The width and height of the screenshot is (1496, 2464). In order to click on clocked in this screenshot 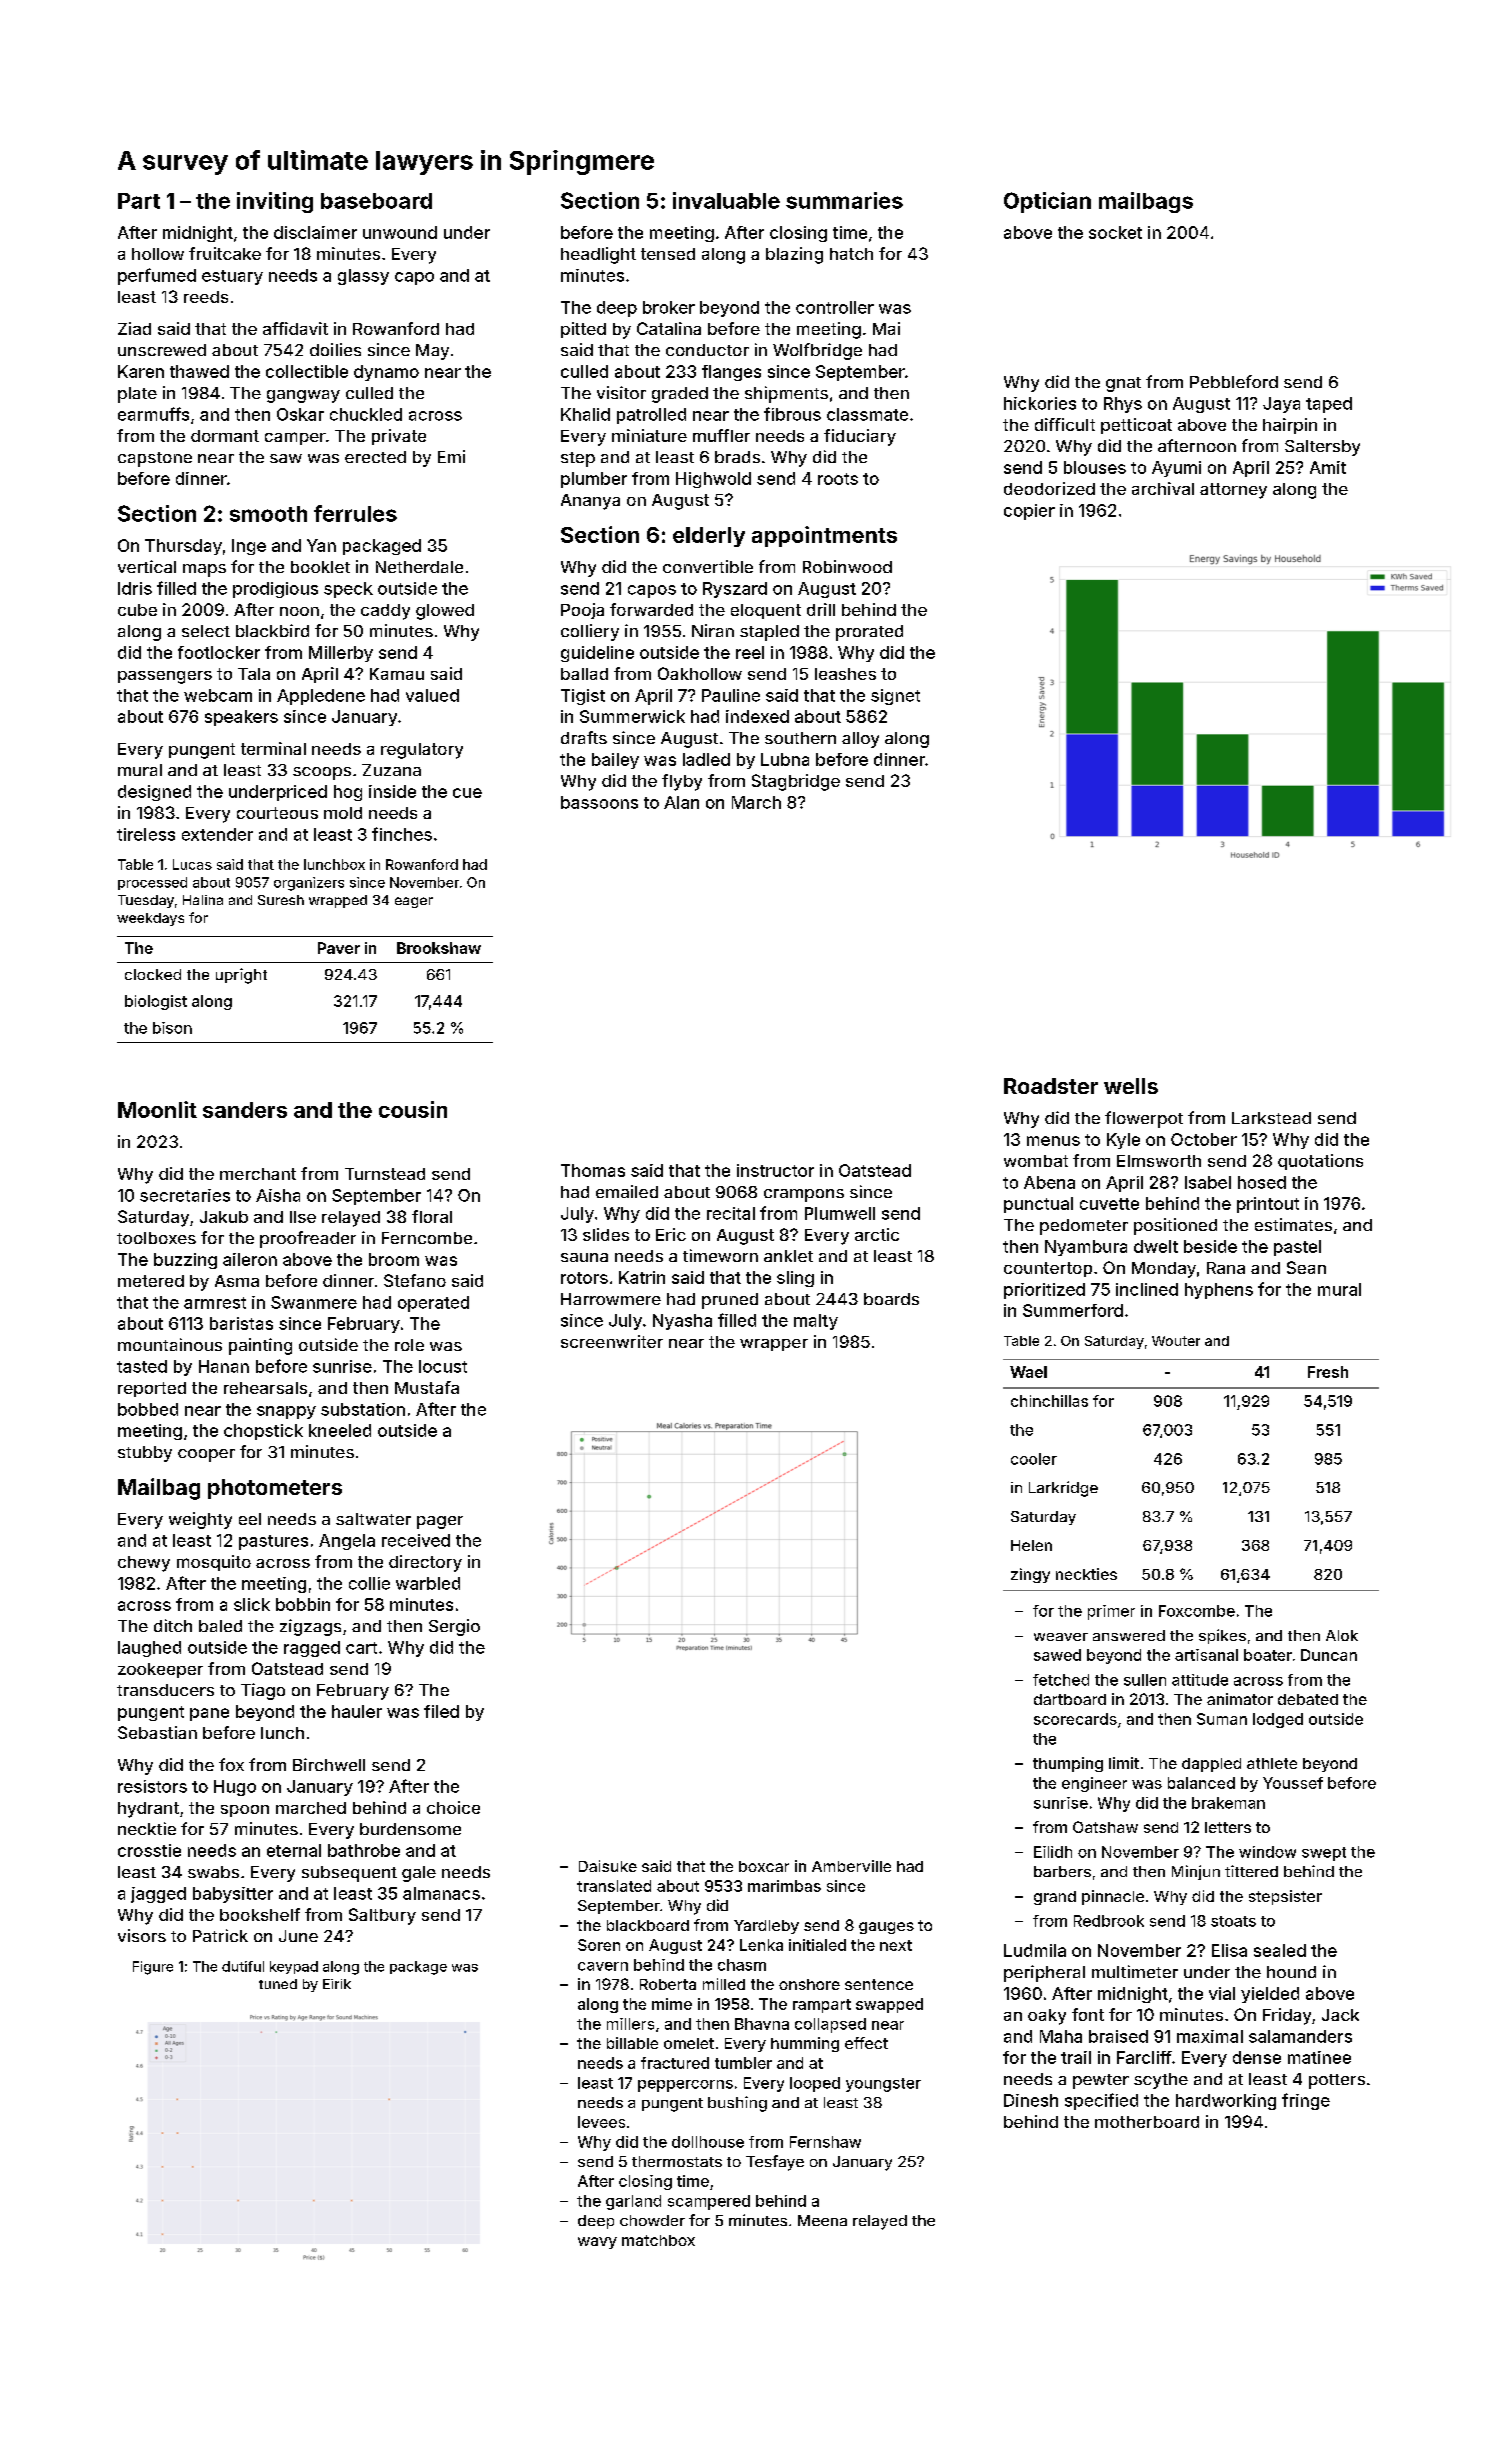, I will do `click(153, 974)`.
